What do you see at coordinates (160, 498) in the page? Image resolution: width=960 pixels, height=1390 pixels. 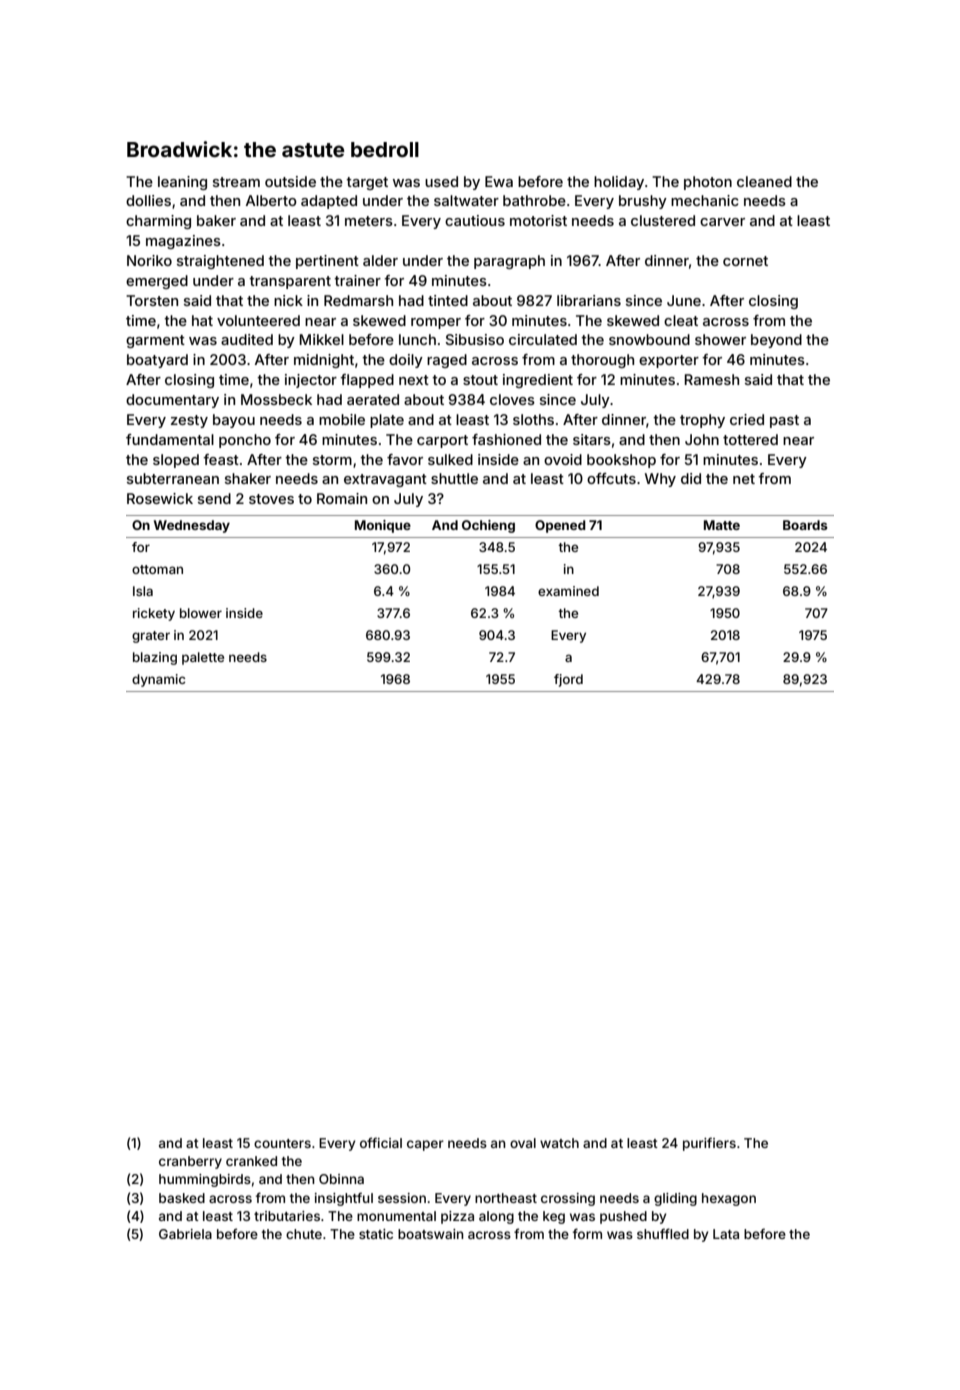 I see `Rosewick` at bounding box center [160, 498].
